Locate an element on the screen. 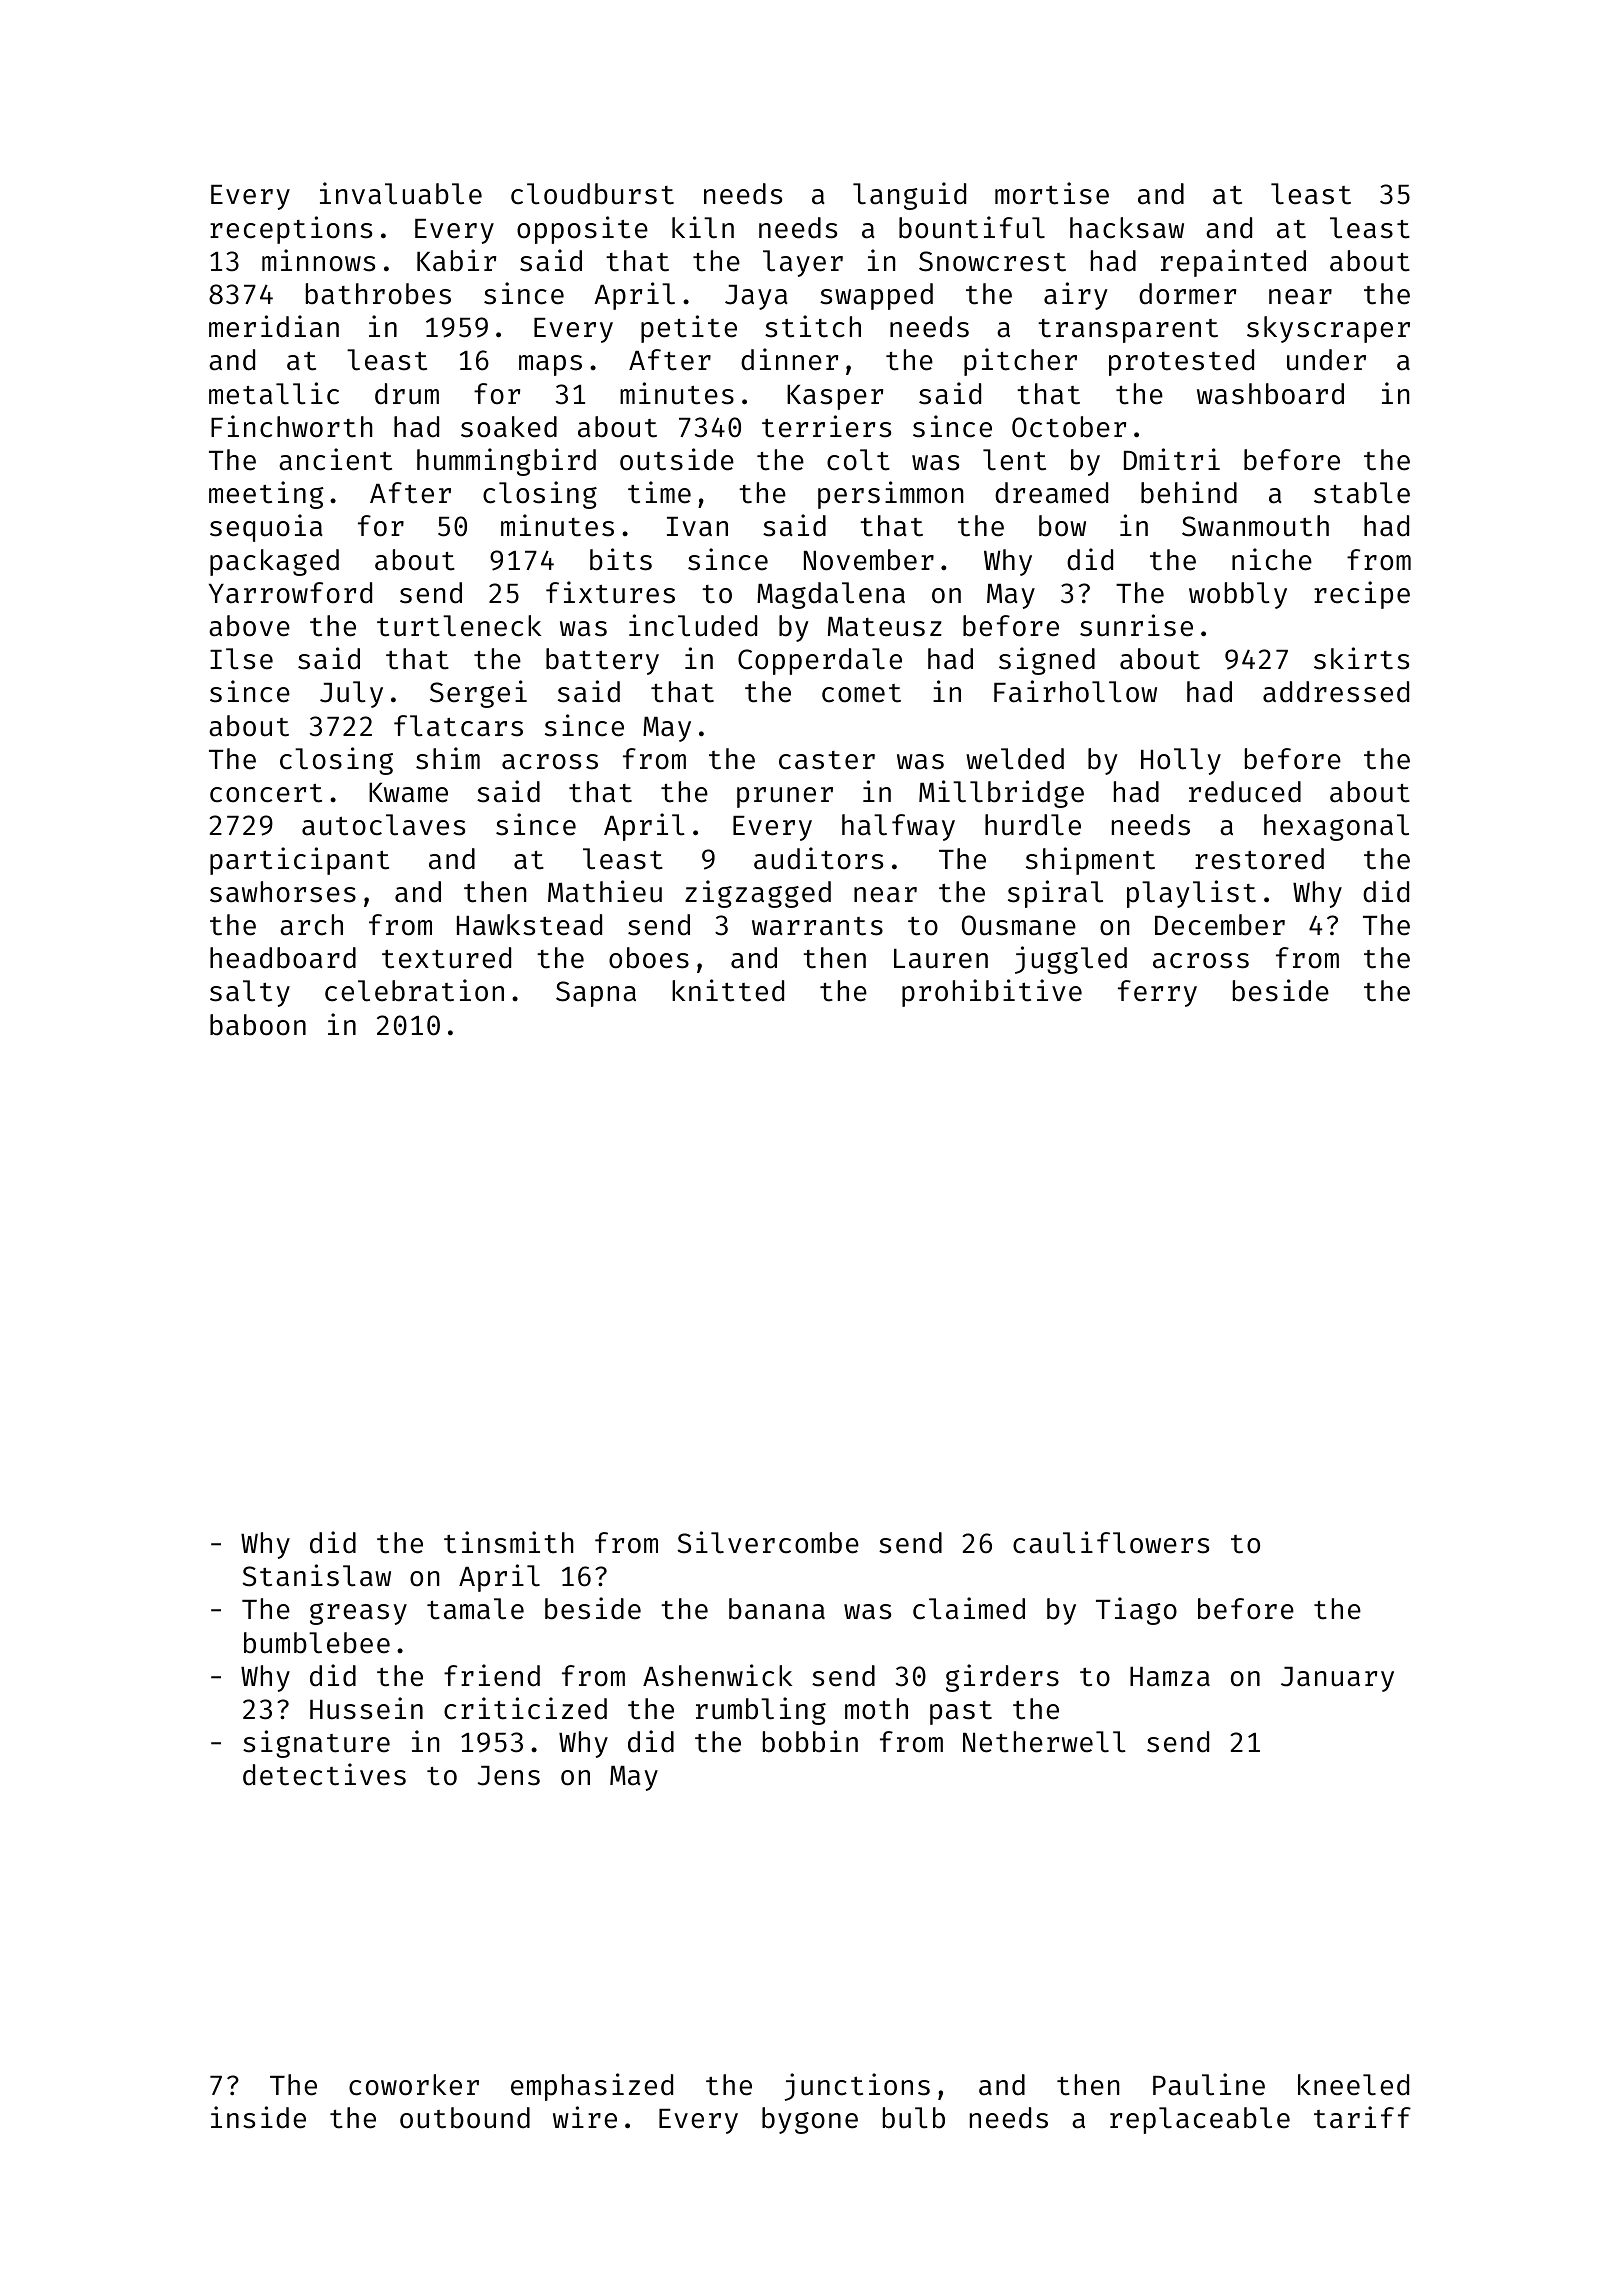 Image resolution: width=1620 pixels, height=2292 pixels. outbound is located at coordinates (465, 2118).
